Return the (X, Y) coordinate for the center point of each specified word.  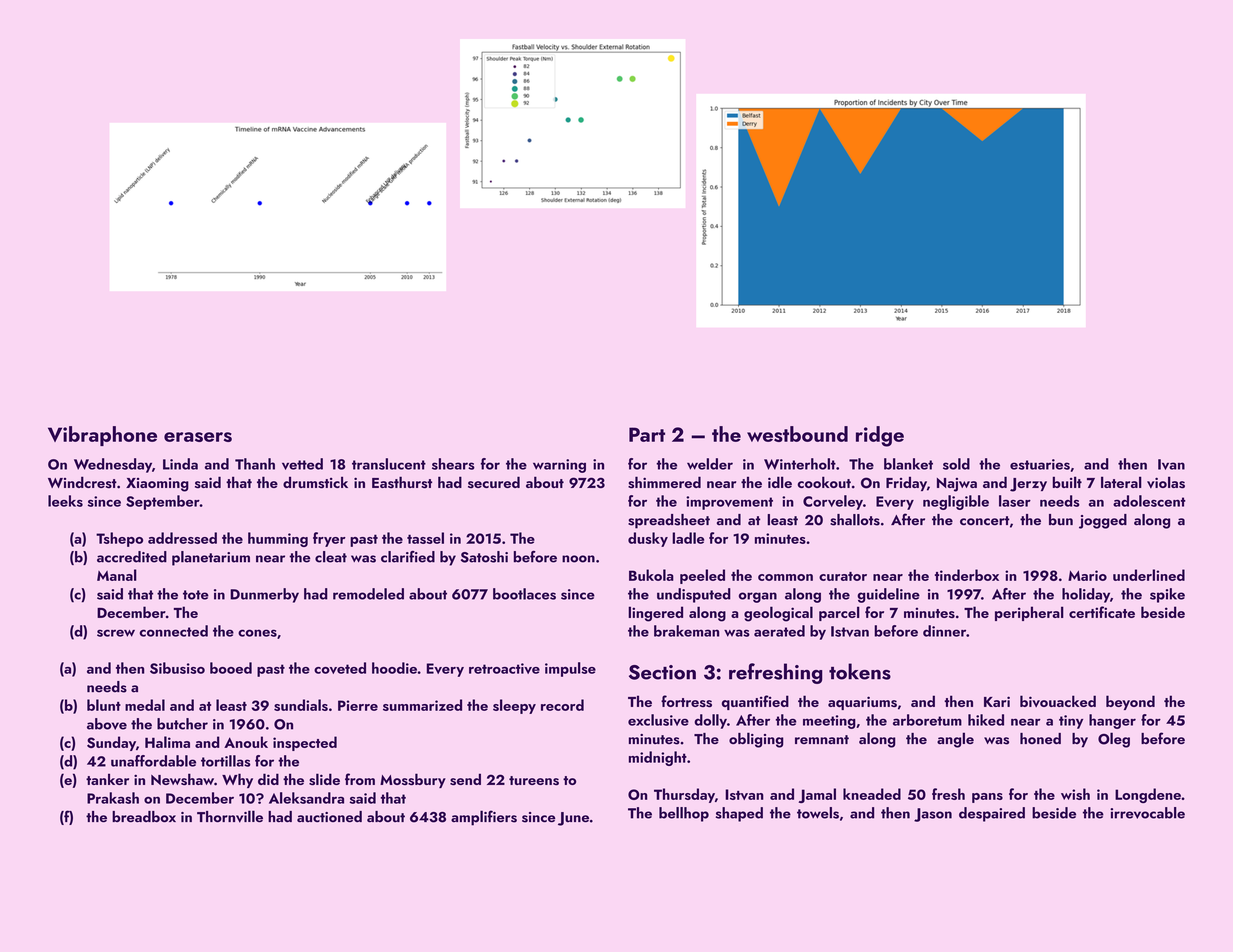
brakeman (686, 631)
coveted (340, 668)
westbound (797, 434)
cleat (331, 557)
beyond (1130, 702)
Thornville (230, 816)
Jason (933, 815)
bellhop (684, 814)
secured (494, 482)
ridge (880, 436)
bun (1061, 520)
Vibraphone (102, 436)
